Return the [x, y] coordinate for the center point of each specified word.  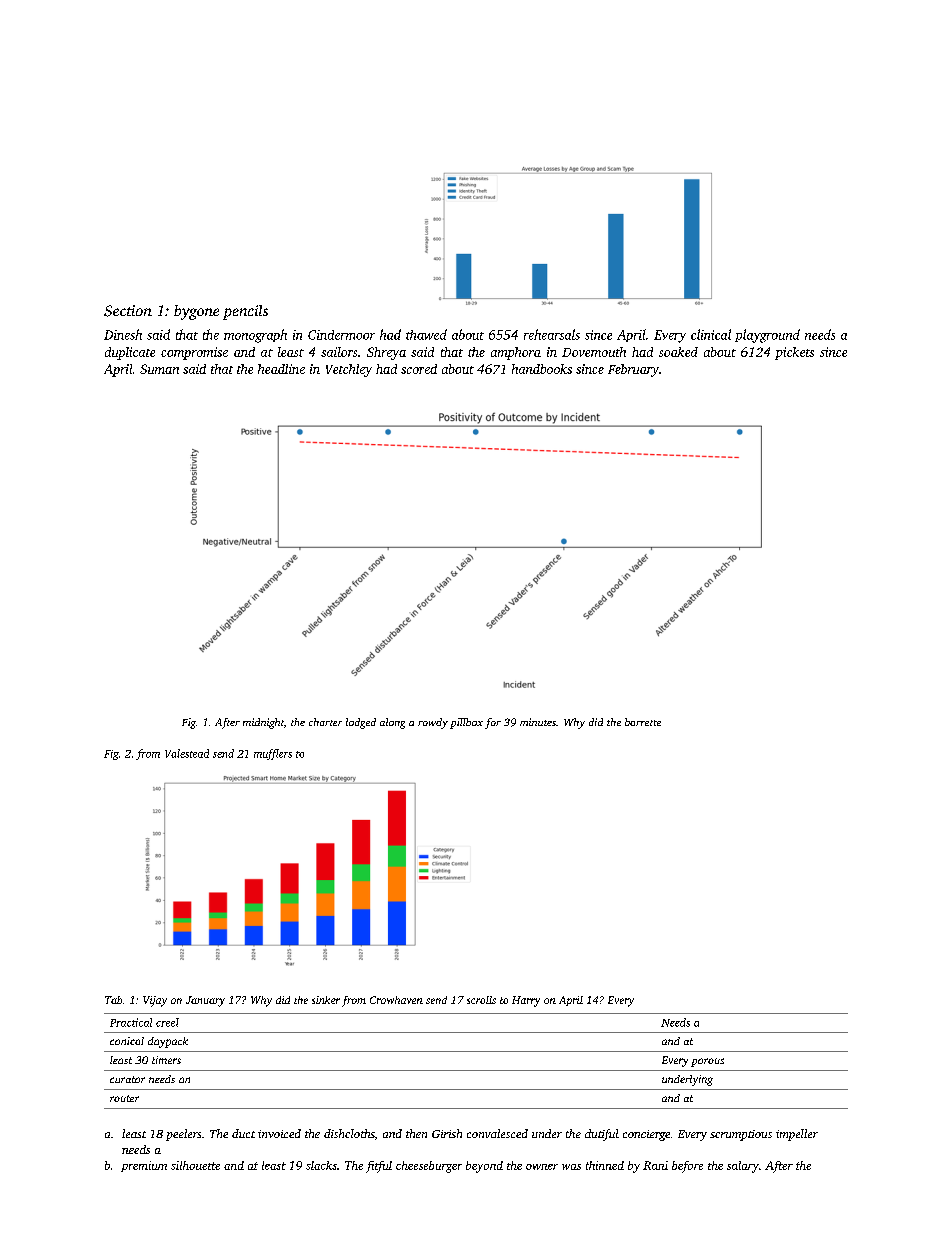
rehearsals [552, 334]
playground [767, 336]
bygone [196, 312]
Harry [526, 1001]
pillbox [466, 723]
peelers [183, 1135]
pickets [794, 353]
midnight [263, 723]
